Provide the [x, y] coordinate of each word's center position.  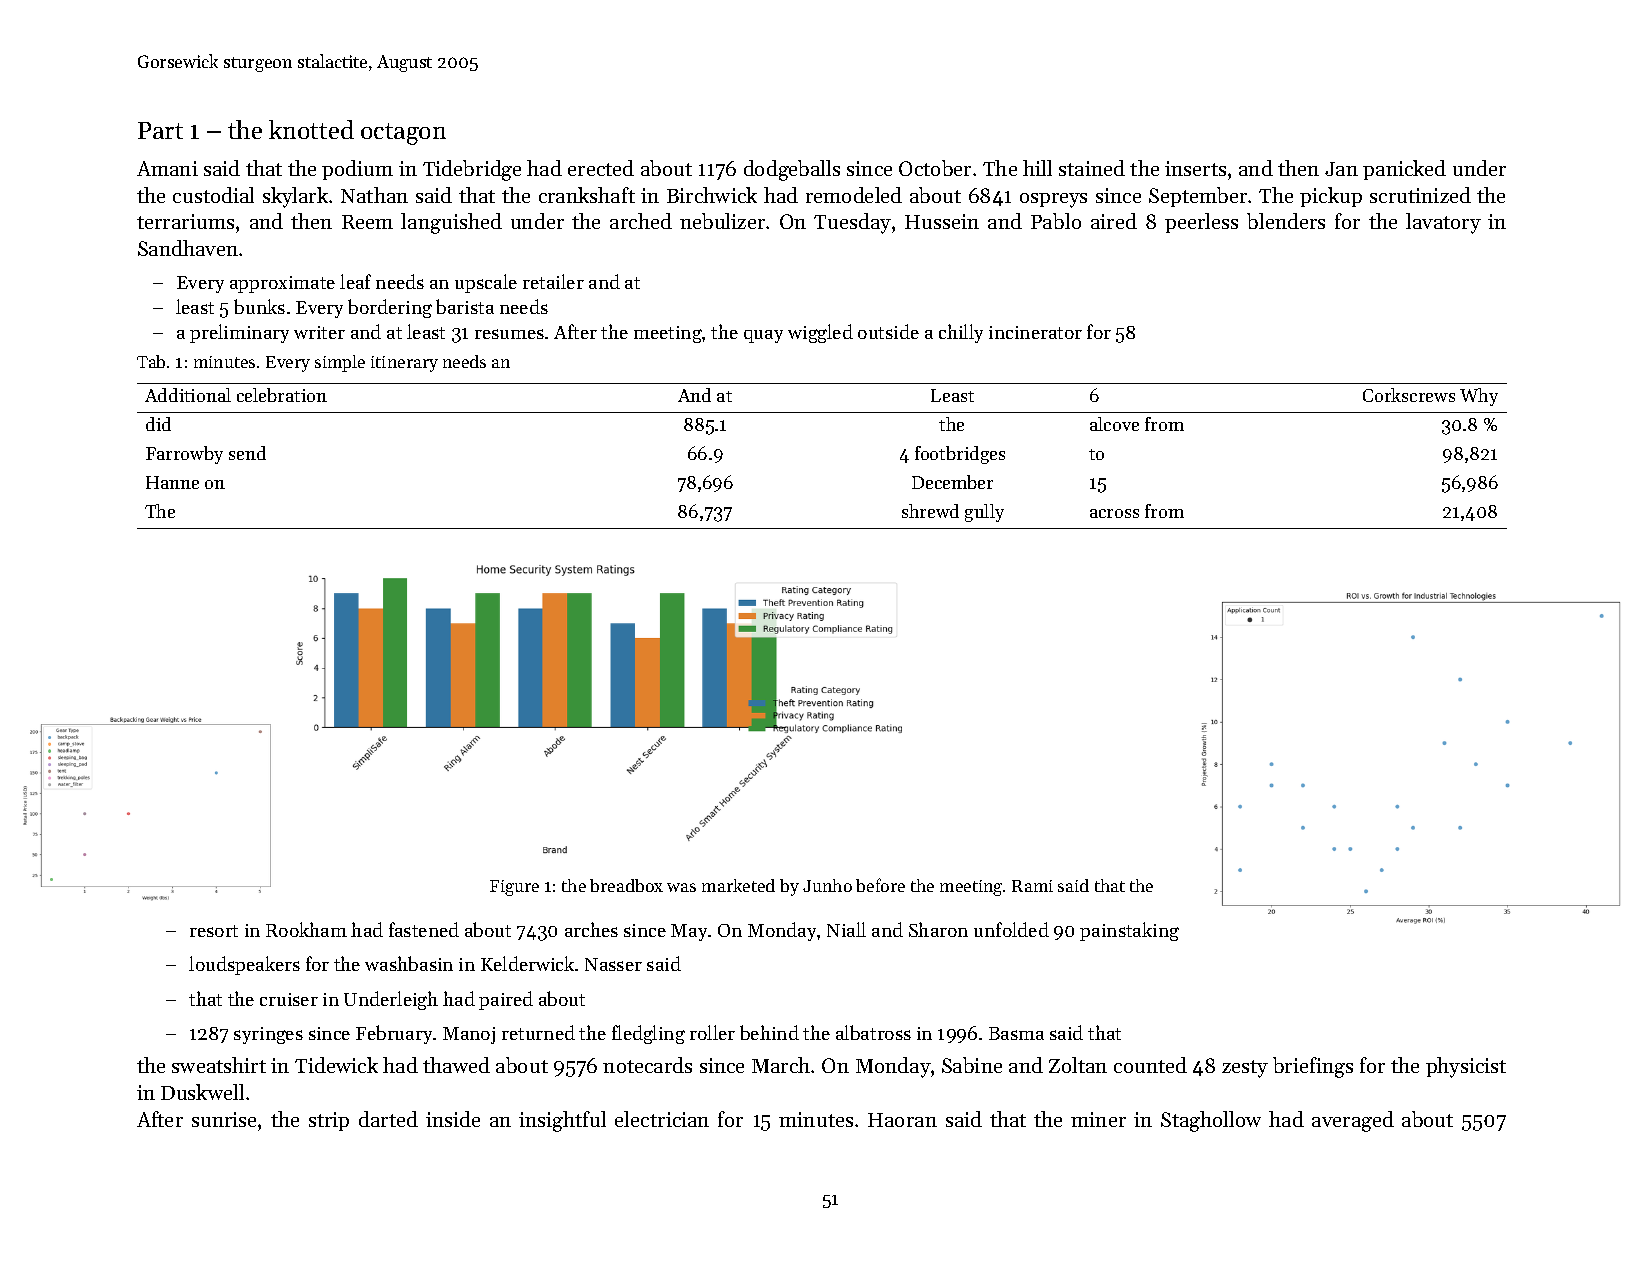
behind [769, 1032]
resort [214, 931]
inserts [1195, 168]
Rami [1032, 886]
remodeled [854, 195]
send [247, 453]
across [1114, 513]
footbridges [960, 455]
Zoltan [1078, 1065]
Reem [367, 222]
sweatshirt [219, 1065]
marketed [738, 885]
